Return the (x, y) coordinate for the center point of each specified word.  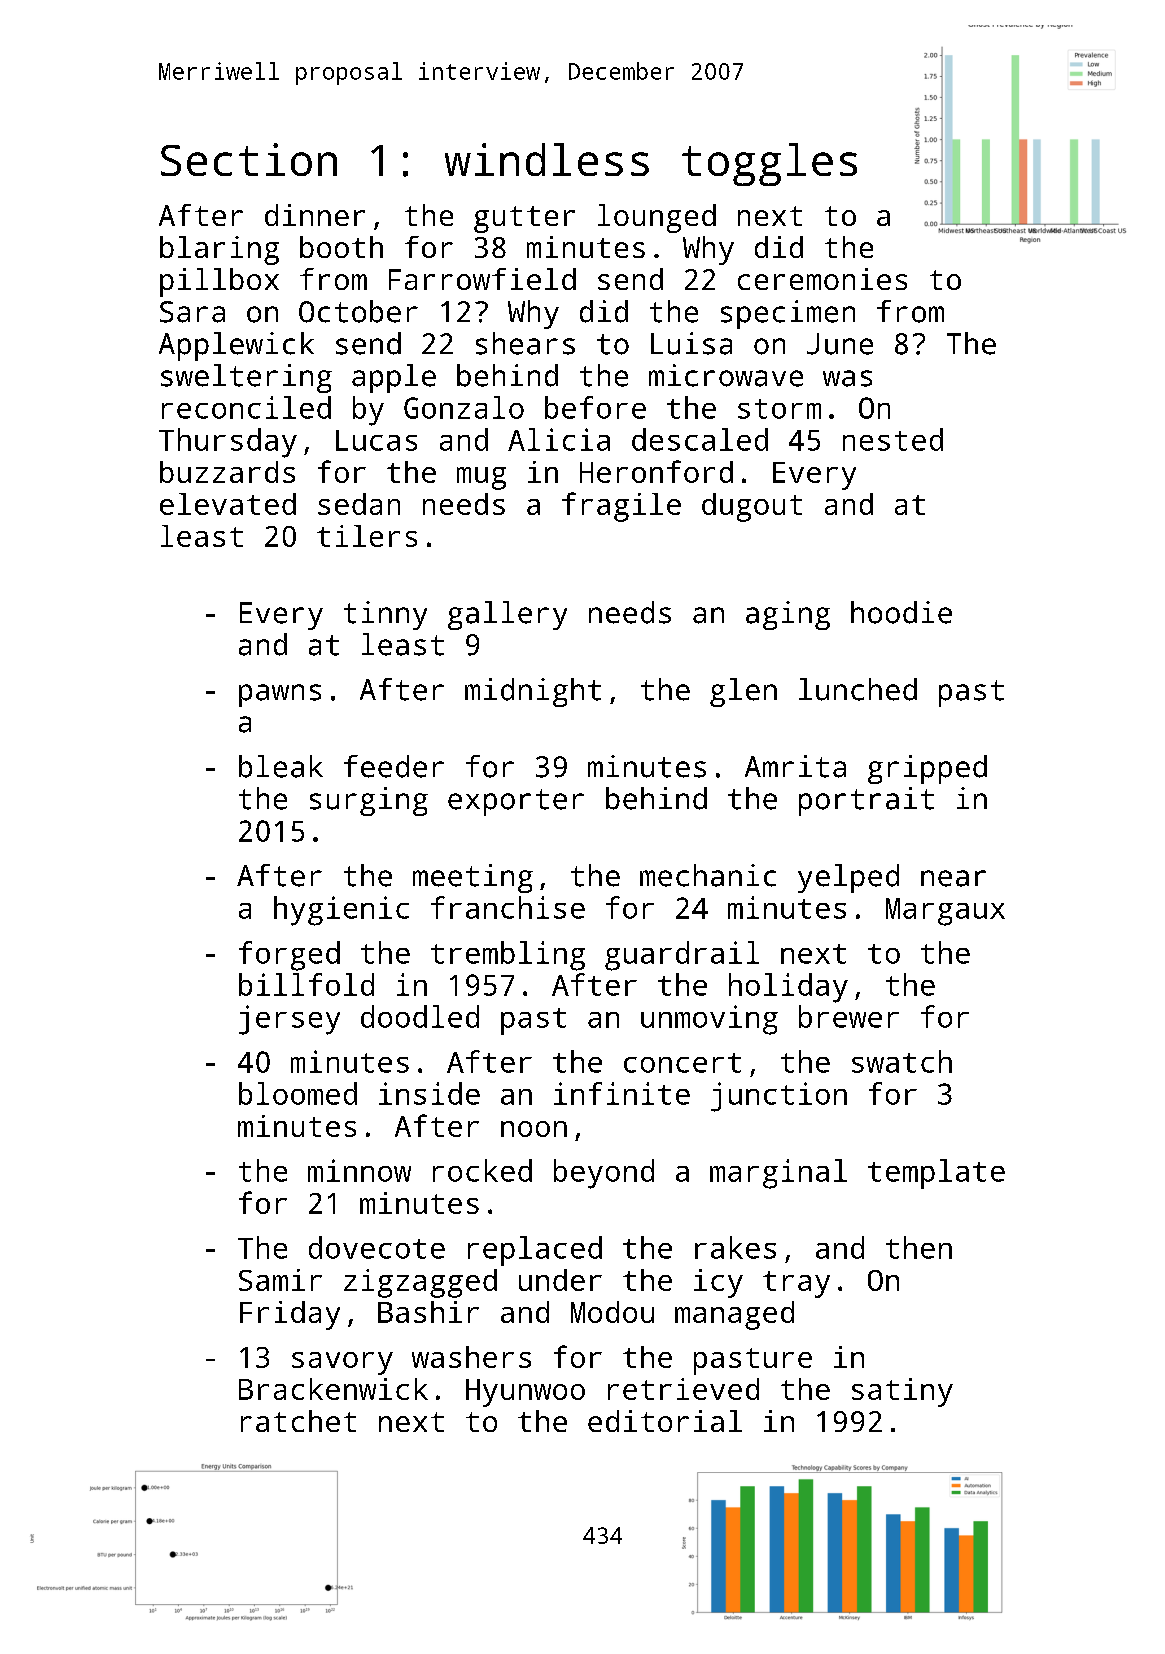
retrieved (683, 1389)
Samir (280, 1280)
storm (779, 409)
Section (249, 159)
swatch (902, 1061)
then (919, 1247)
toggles (769, 164)
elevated (228, 504)
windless (547, 159)
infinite (622, 1093)
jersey (289, 1020)
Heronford (656, 471)
